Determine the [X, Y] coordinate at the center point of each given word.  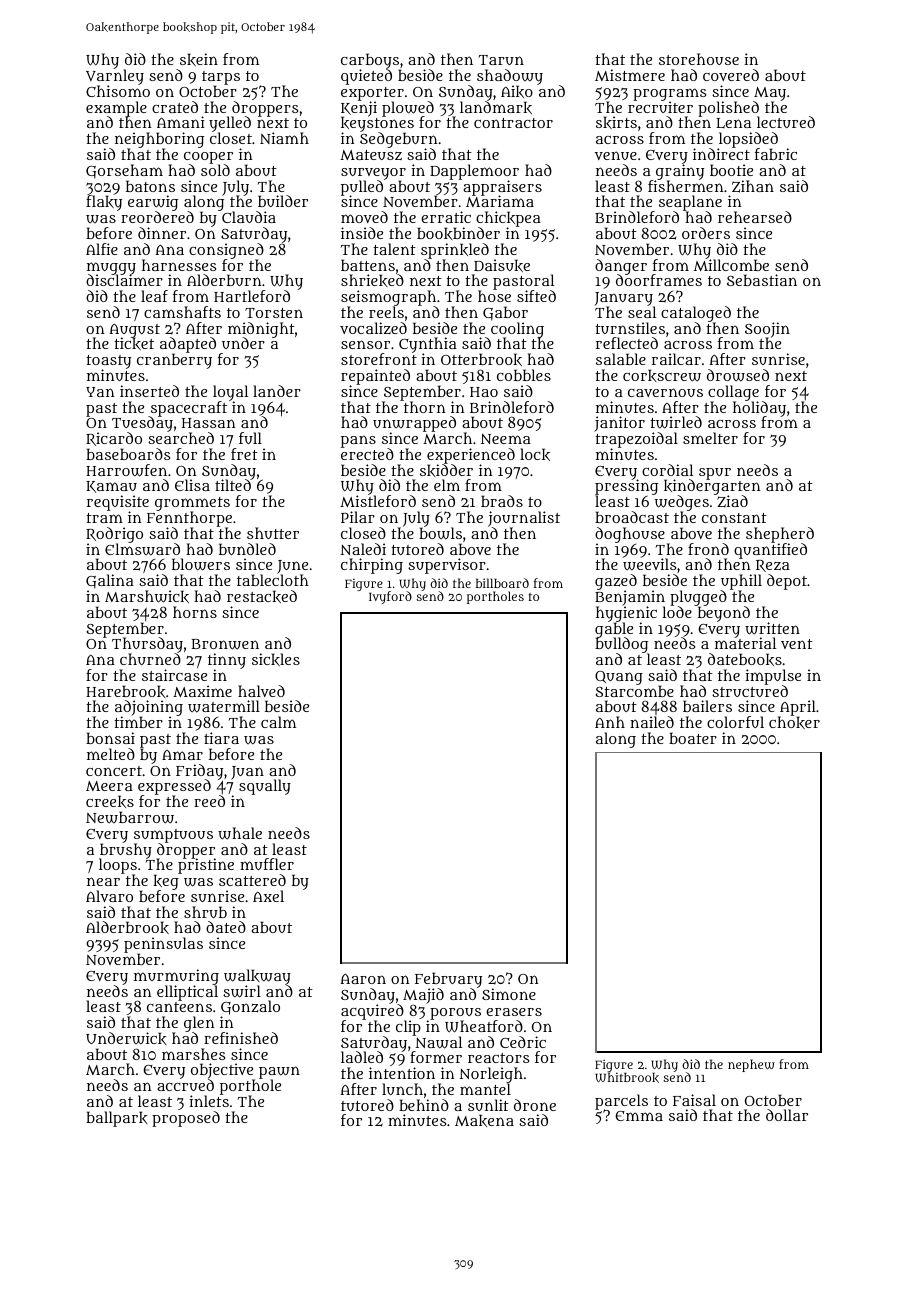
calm [278, 722]
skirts [616, 122]
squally [265, 787]
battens [368, 265]
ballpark [117, 1119]
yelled [230, 124]
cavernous [665, 392]
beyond [724, 614]
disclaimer [124, 280]
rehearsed [755, 217]
